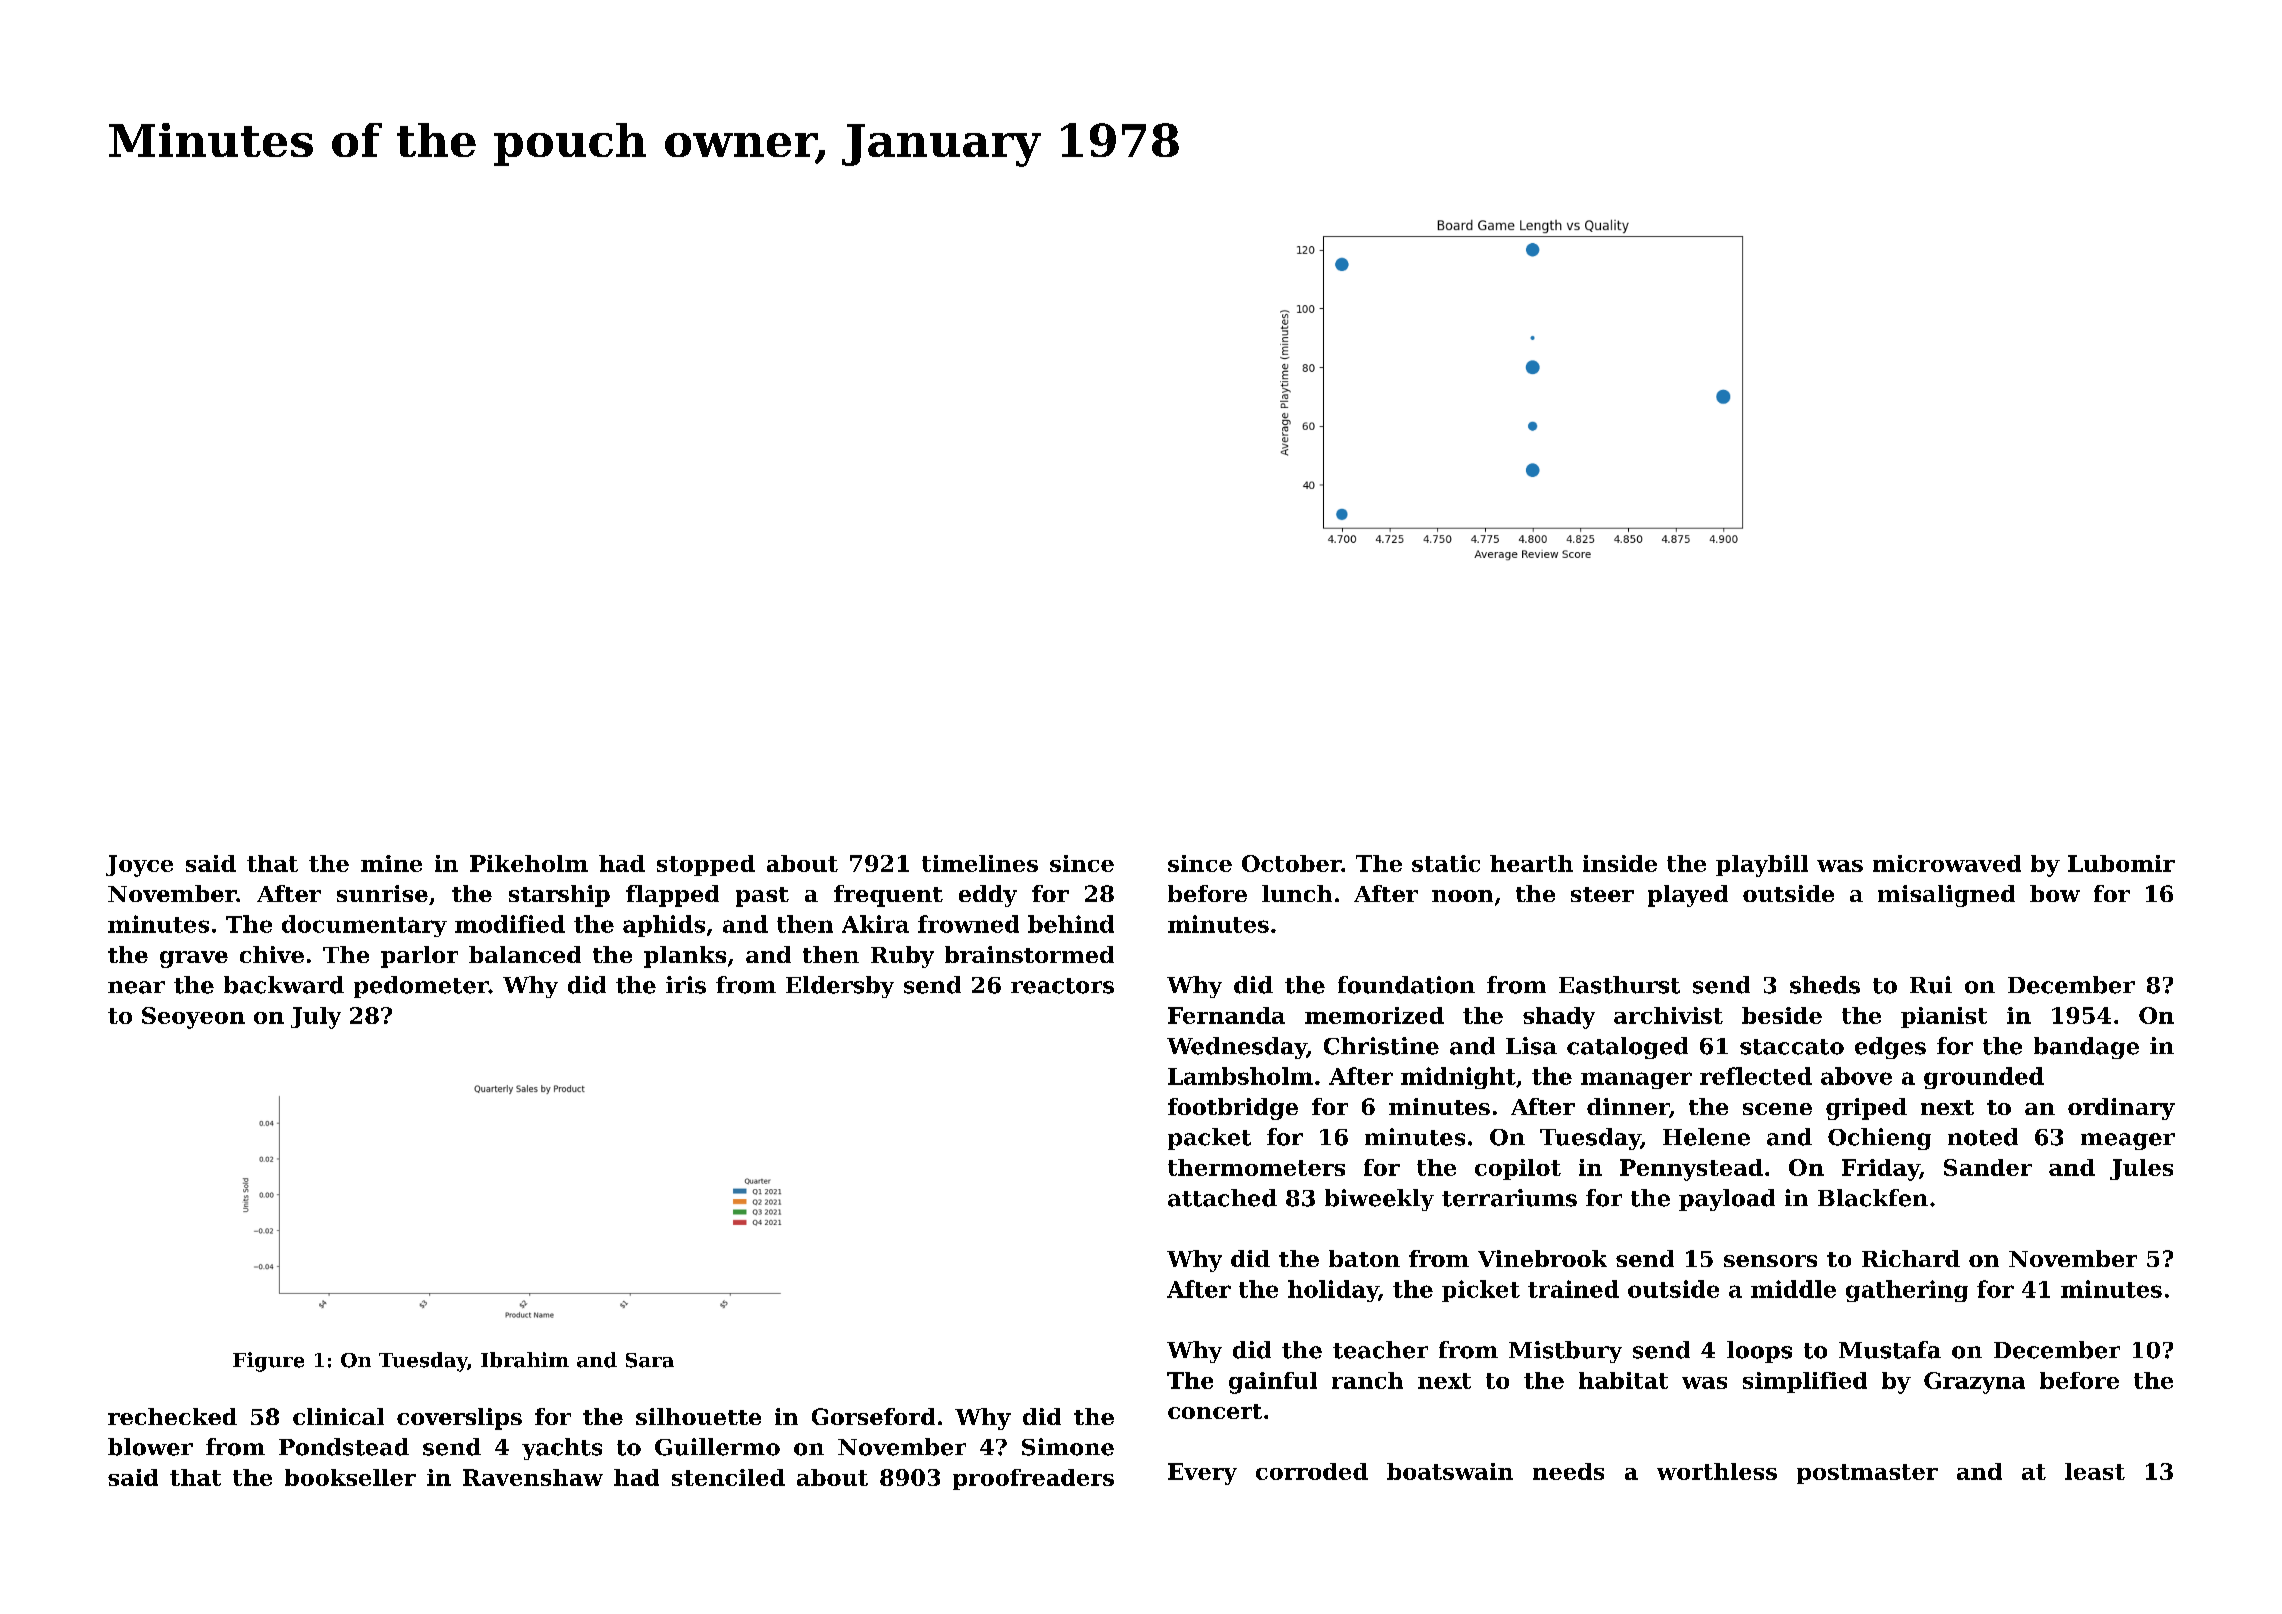 Image resolution: width=2282 pixels, height=1614 pixels. What do you see at coordinates (1222, 1198) in the page?
I see `attached` at bounding box center [1222, 1198].
